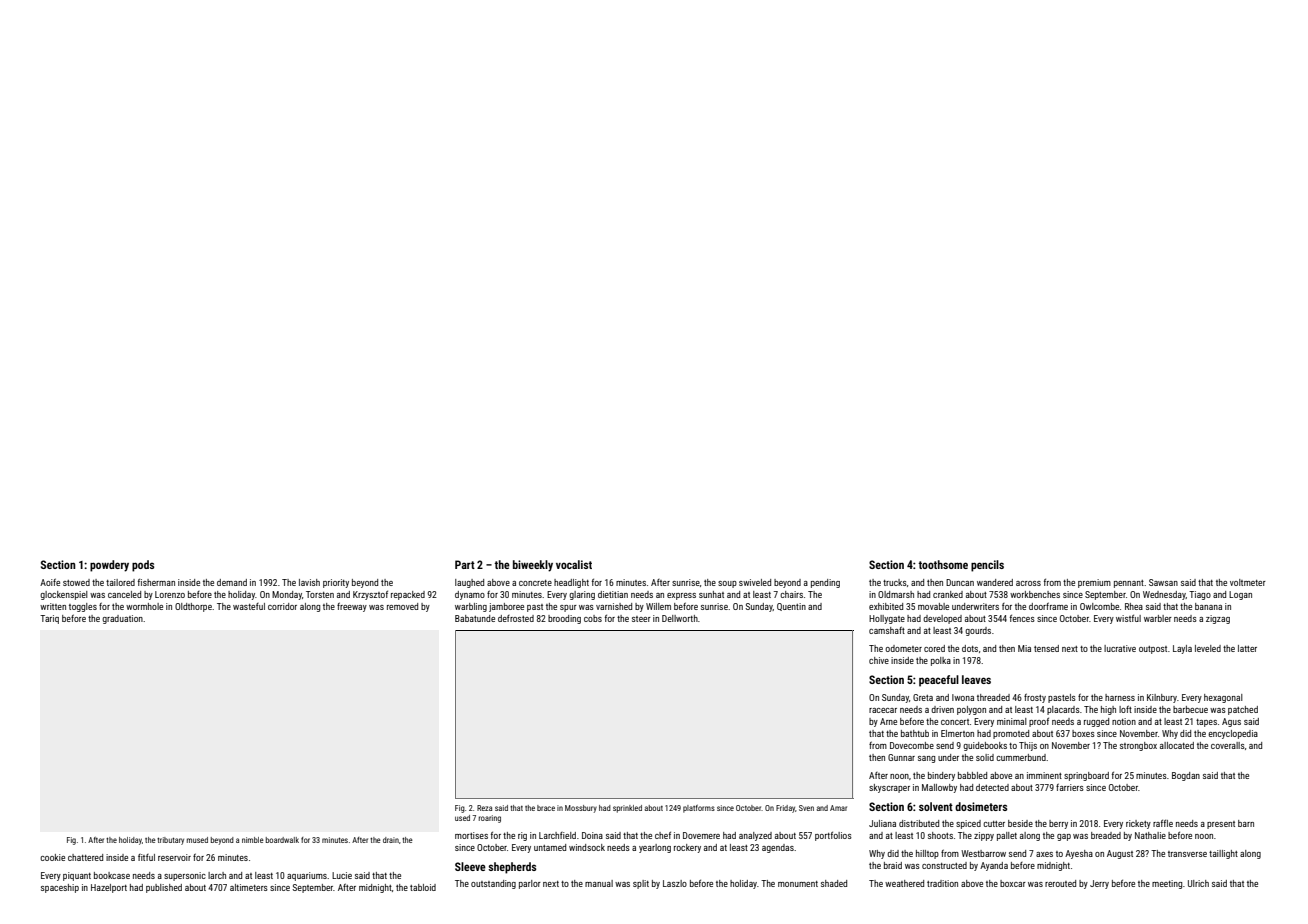 This screenshot has height=924, width=1308. Describe the element at coordinates (987, 566) in the screenshot. I see `pencils` at that location.
